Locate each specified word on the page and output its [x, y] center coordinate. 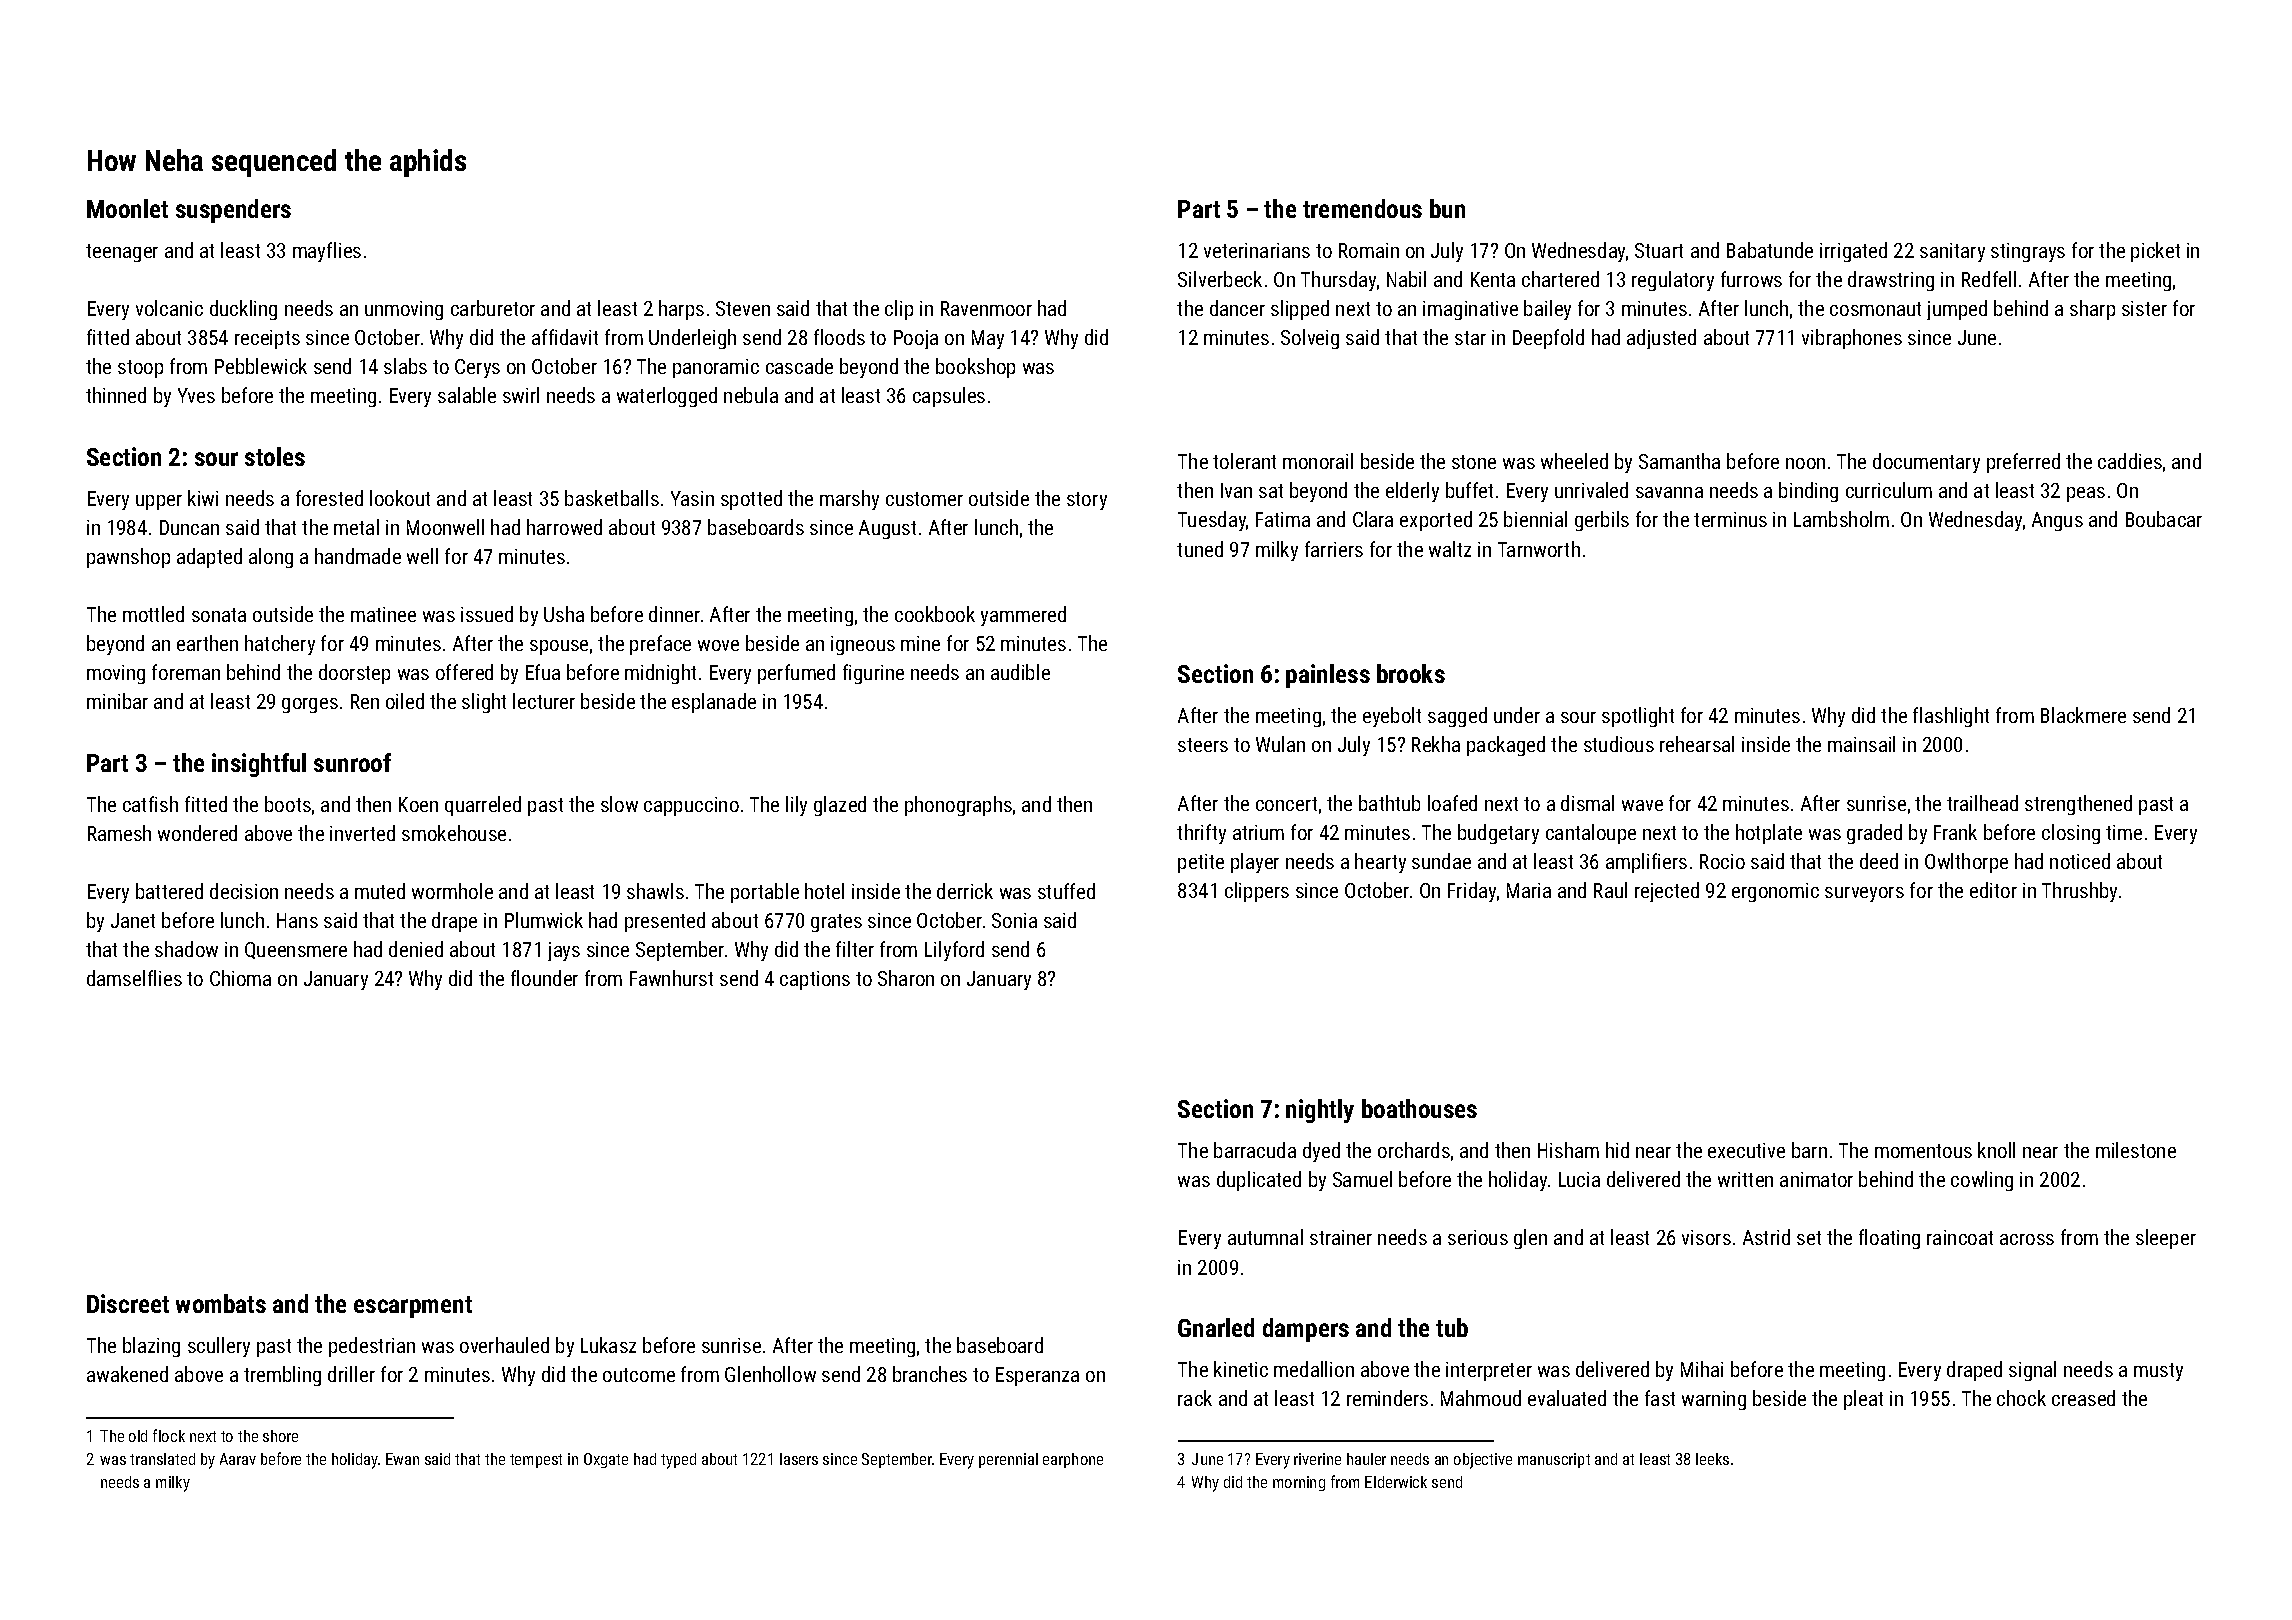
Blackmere [2083, 715]
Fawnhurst [671, 978]
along [271, 558]
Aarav [238, 1459]
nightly [1320, 1111]
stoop [140, 369]
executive [1746, 1150]
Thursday [1338, 281]
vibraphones [1852, 339]
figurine [873, 674]
